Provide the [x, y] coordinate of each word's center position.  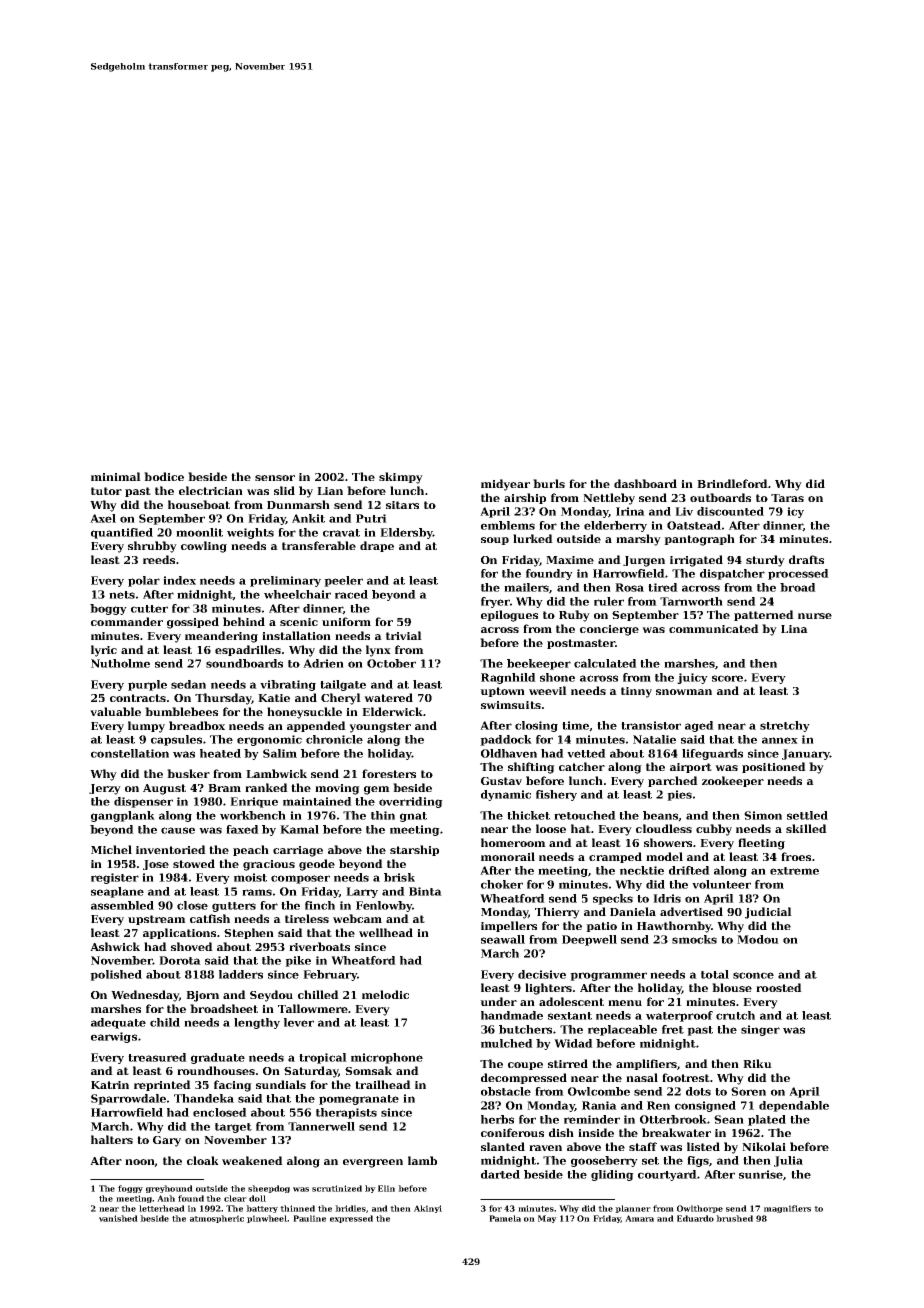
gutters [234, 907]
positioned [774, 767]
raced [351, 594]
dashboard [645, 483]
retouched [585, 815]
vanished [118, 1218]
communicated [714, 628]
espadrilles [248, 650]
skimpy [401, 478]
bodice [164, 476]
